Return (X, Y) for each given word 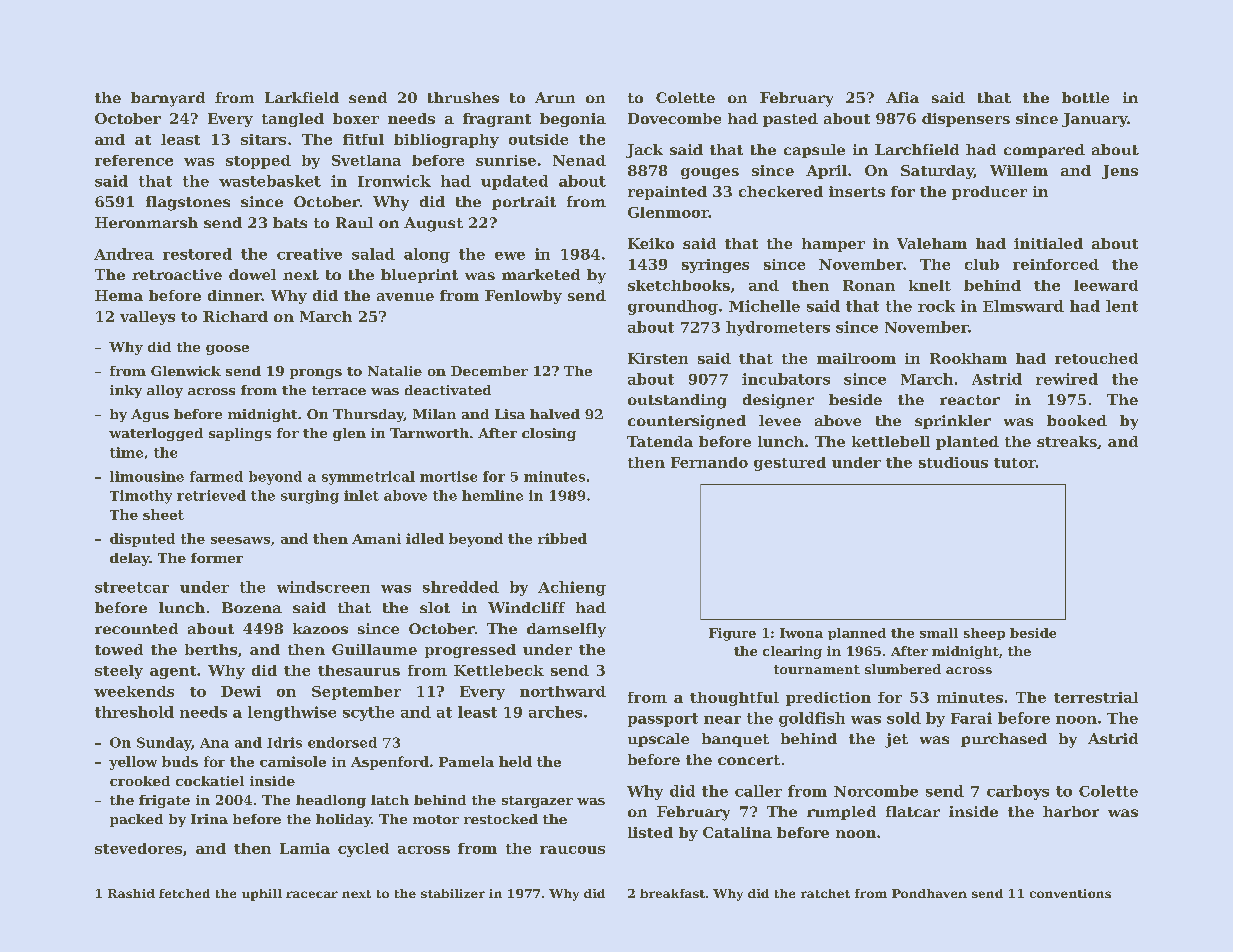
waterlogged (156, 434)
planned (857, 634)
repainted (667, 193)
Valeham (932, 243)
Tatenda (660, 441)
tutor (1015, 463)
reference (134, 160)
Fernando (709, 462)
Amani (376, 538)
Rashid (131, 893)
